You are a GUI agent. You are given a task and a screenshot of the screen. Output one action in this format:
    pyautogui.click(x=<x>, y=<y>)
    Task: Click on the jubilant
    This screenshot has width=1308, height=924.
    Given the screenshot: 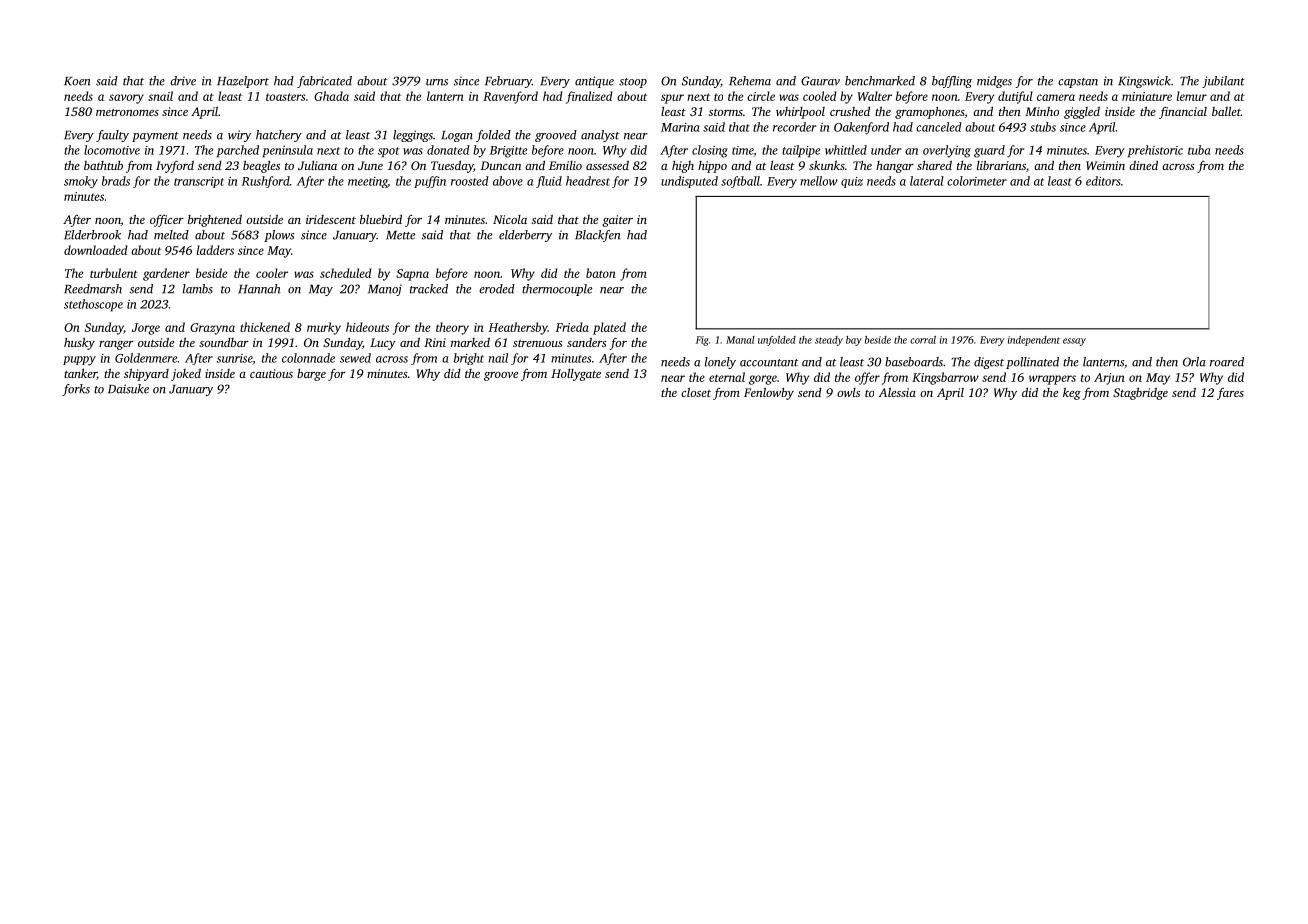 What is the action you would take?
    pyautogui.click(x=1223, y=82)
